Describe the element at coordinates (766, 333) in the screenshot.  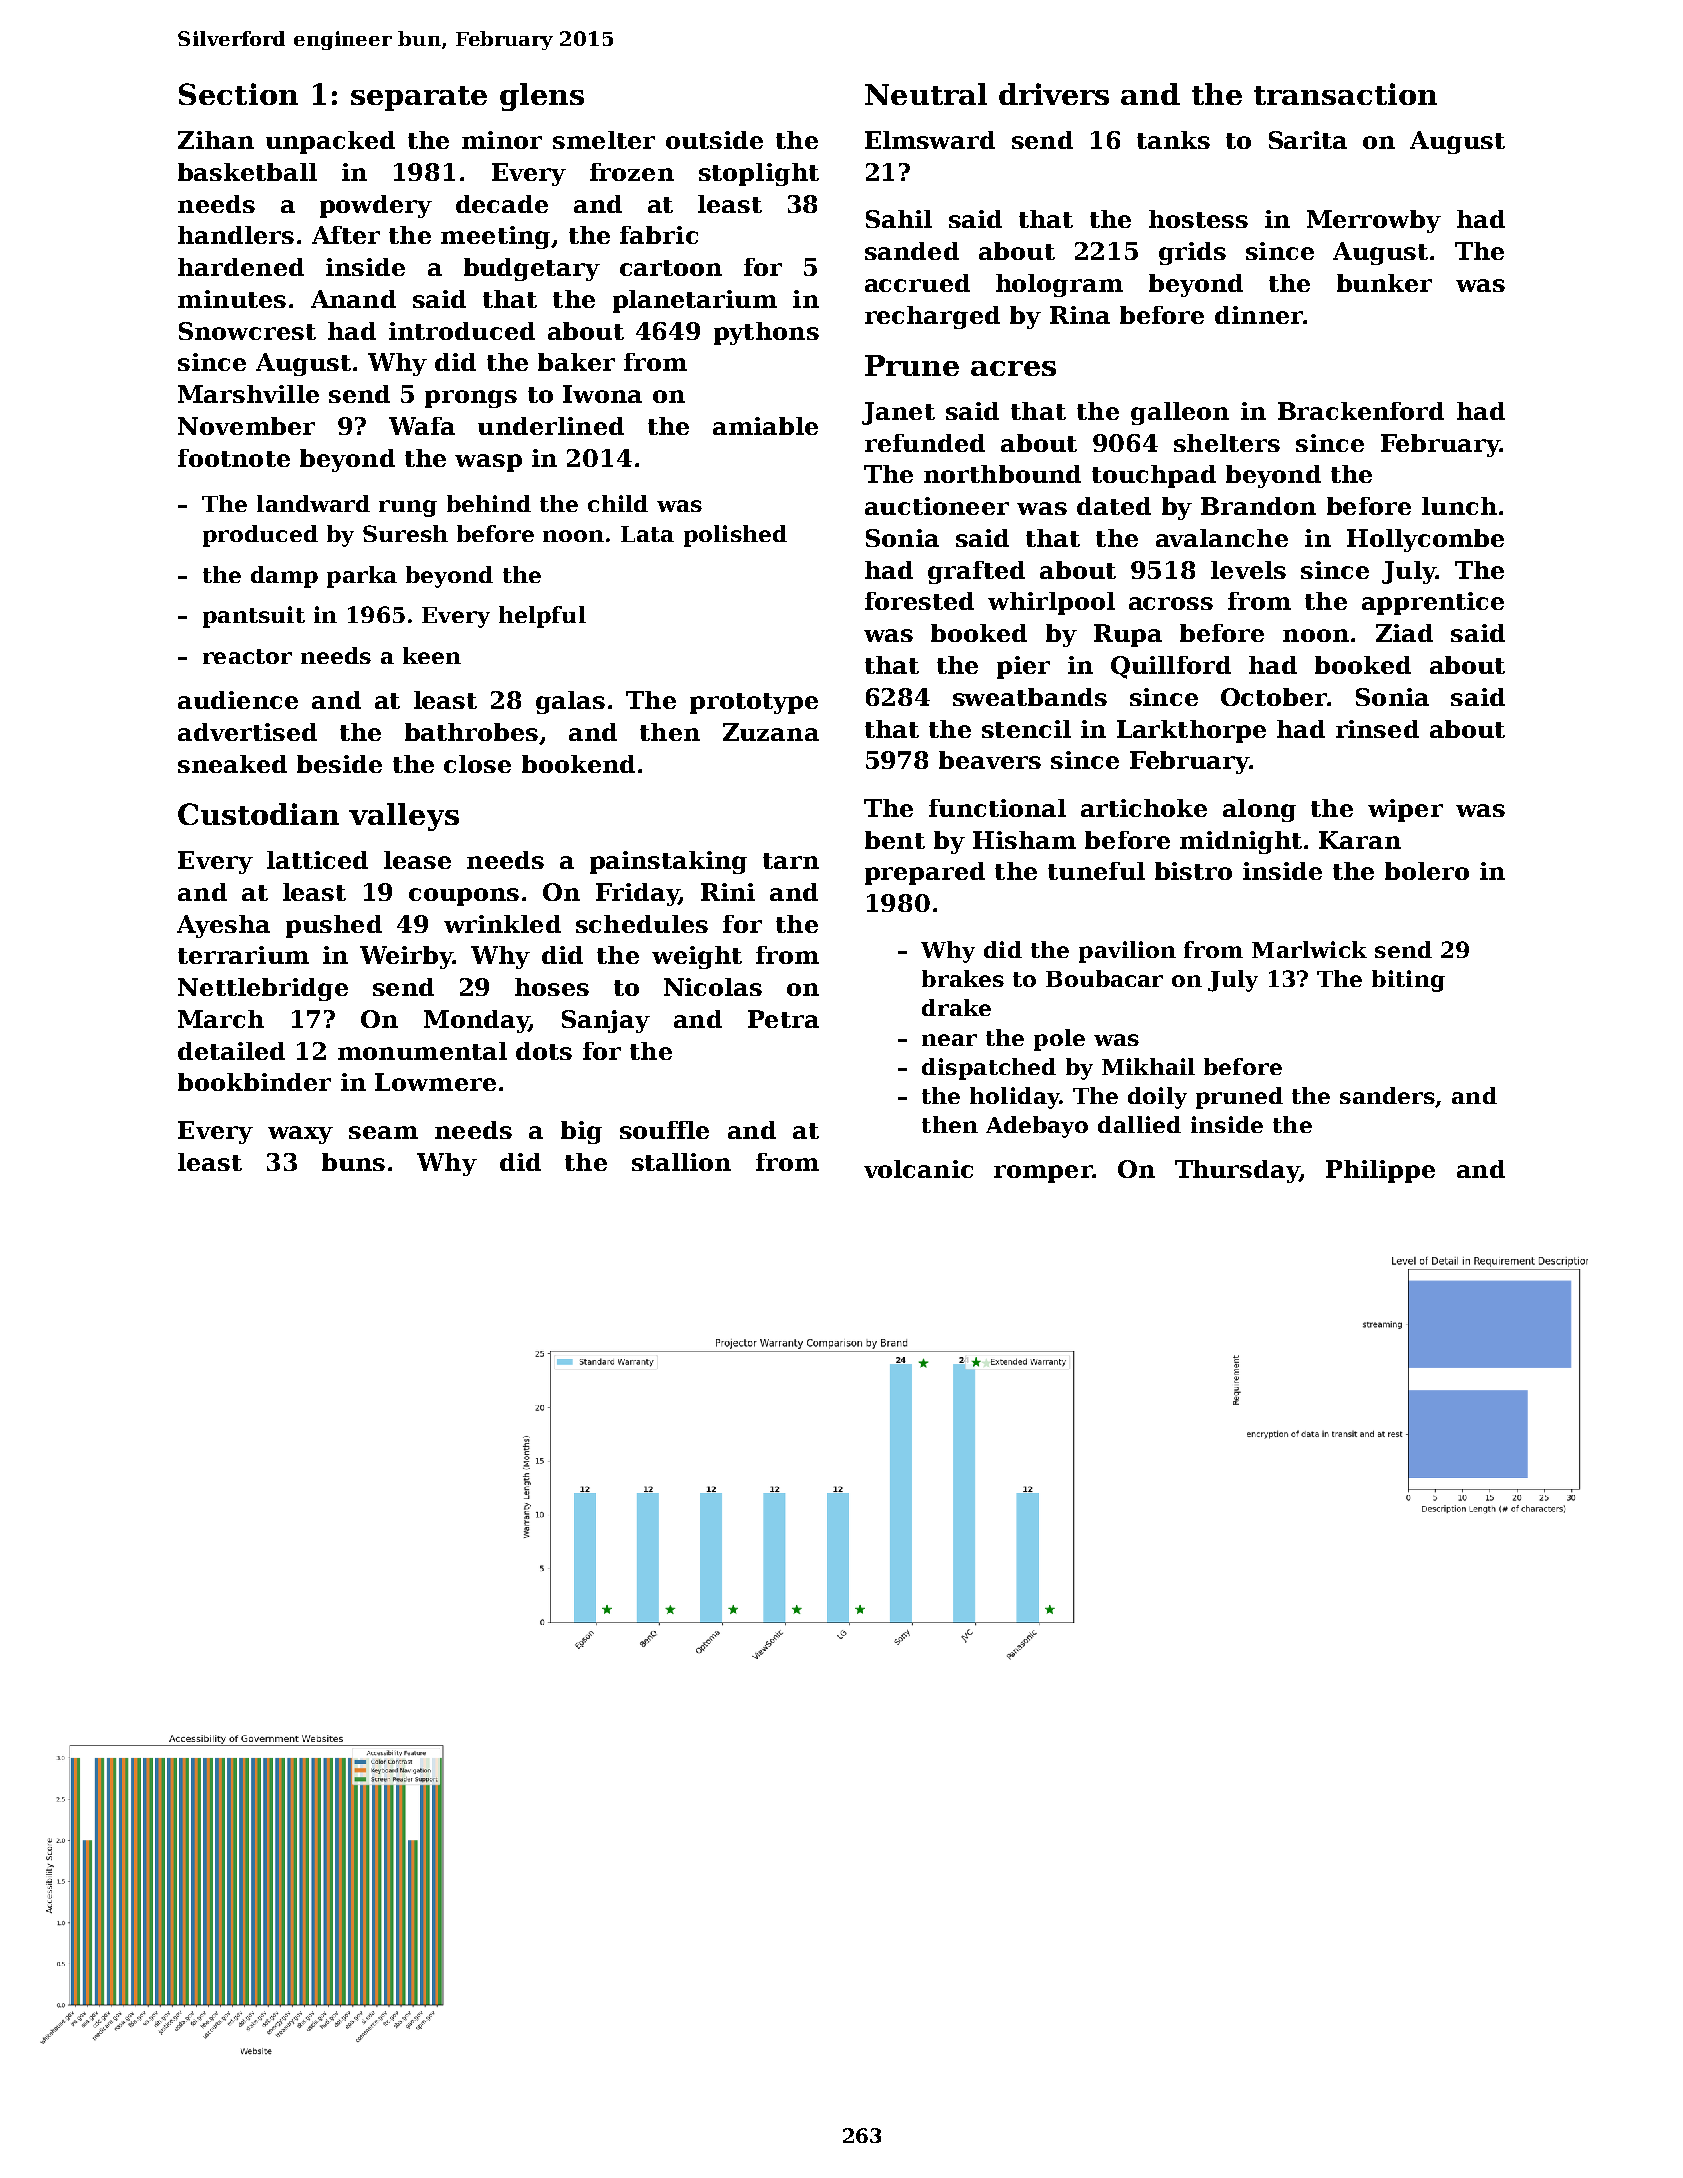
I see `pythons` at that location.
